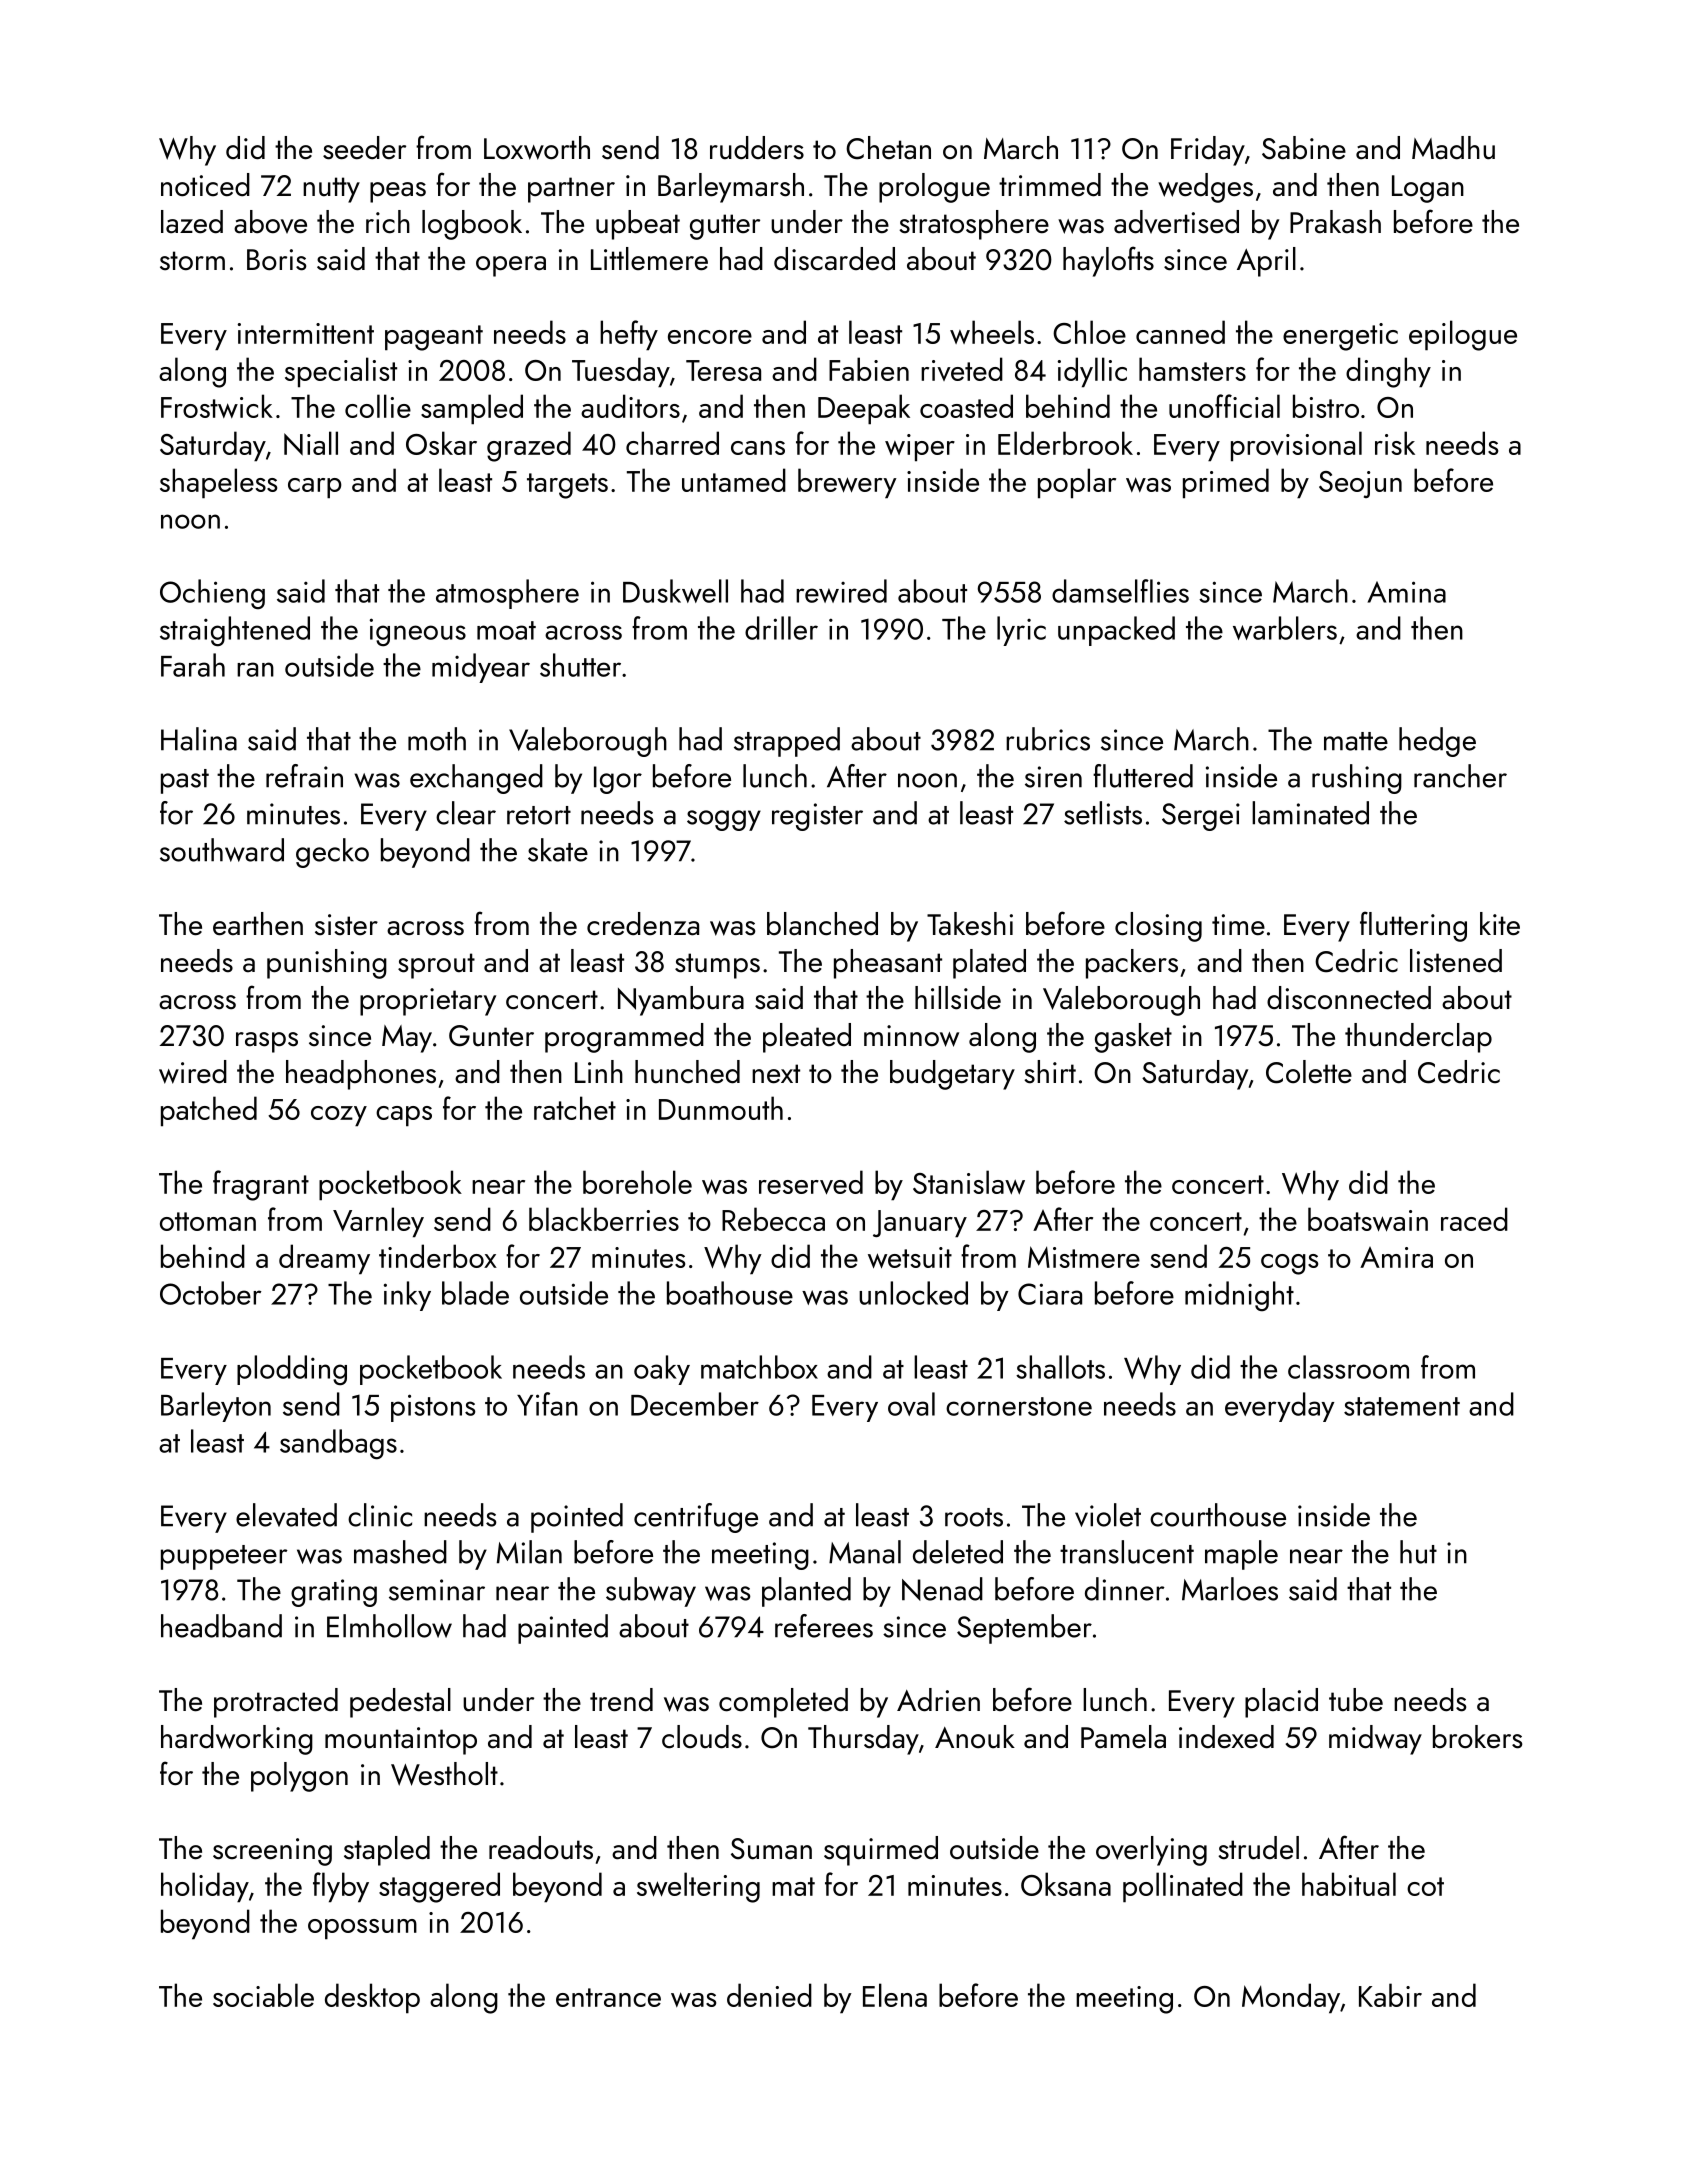  Describe the element at coordinates (1208, 151) in the page. I see `Friday` at that location.
